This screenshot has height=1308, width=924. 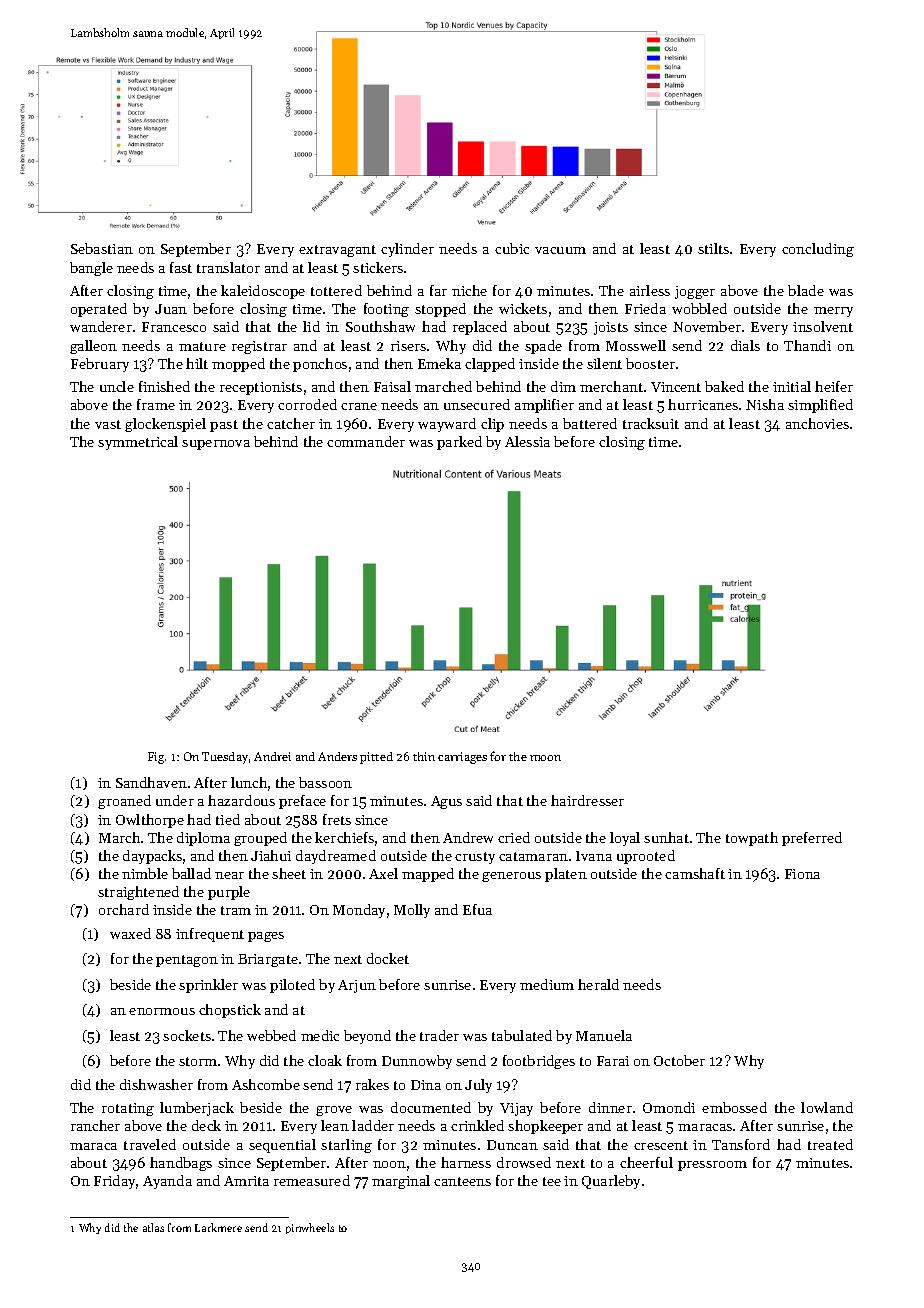 What do you see at coordinates (830, 1144) in the screenshot?
I see `treated` at bounding box center [830, 1144].
